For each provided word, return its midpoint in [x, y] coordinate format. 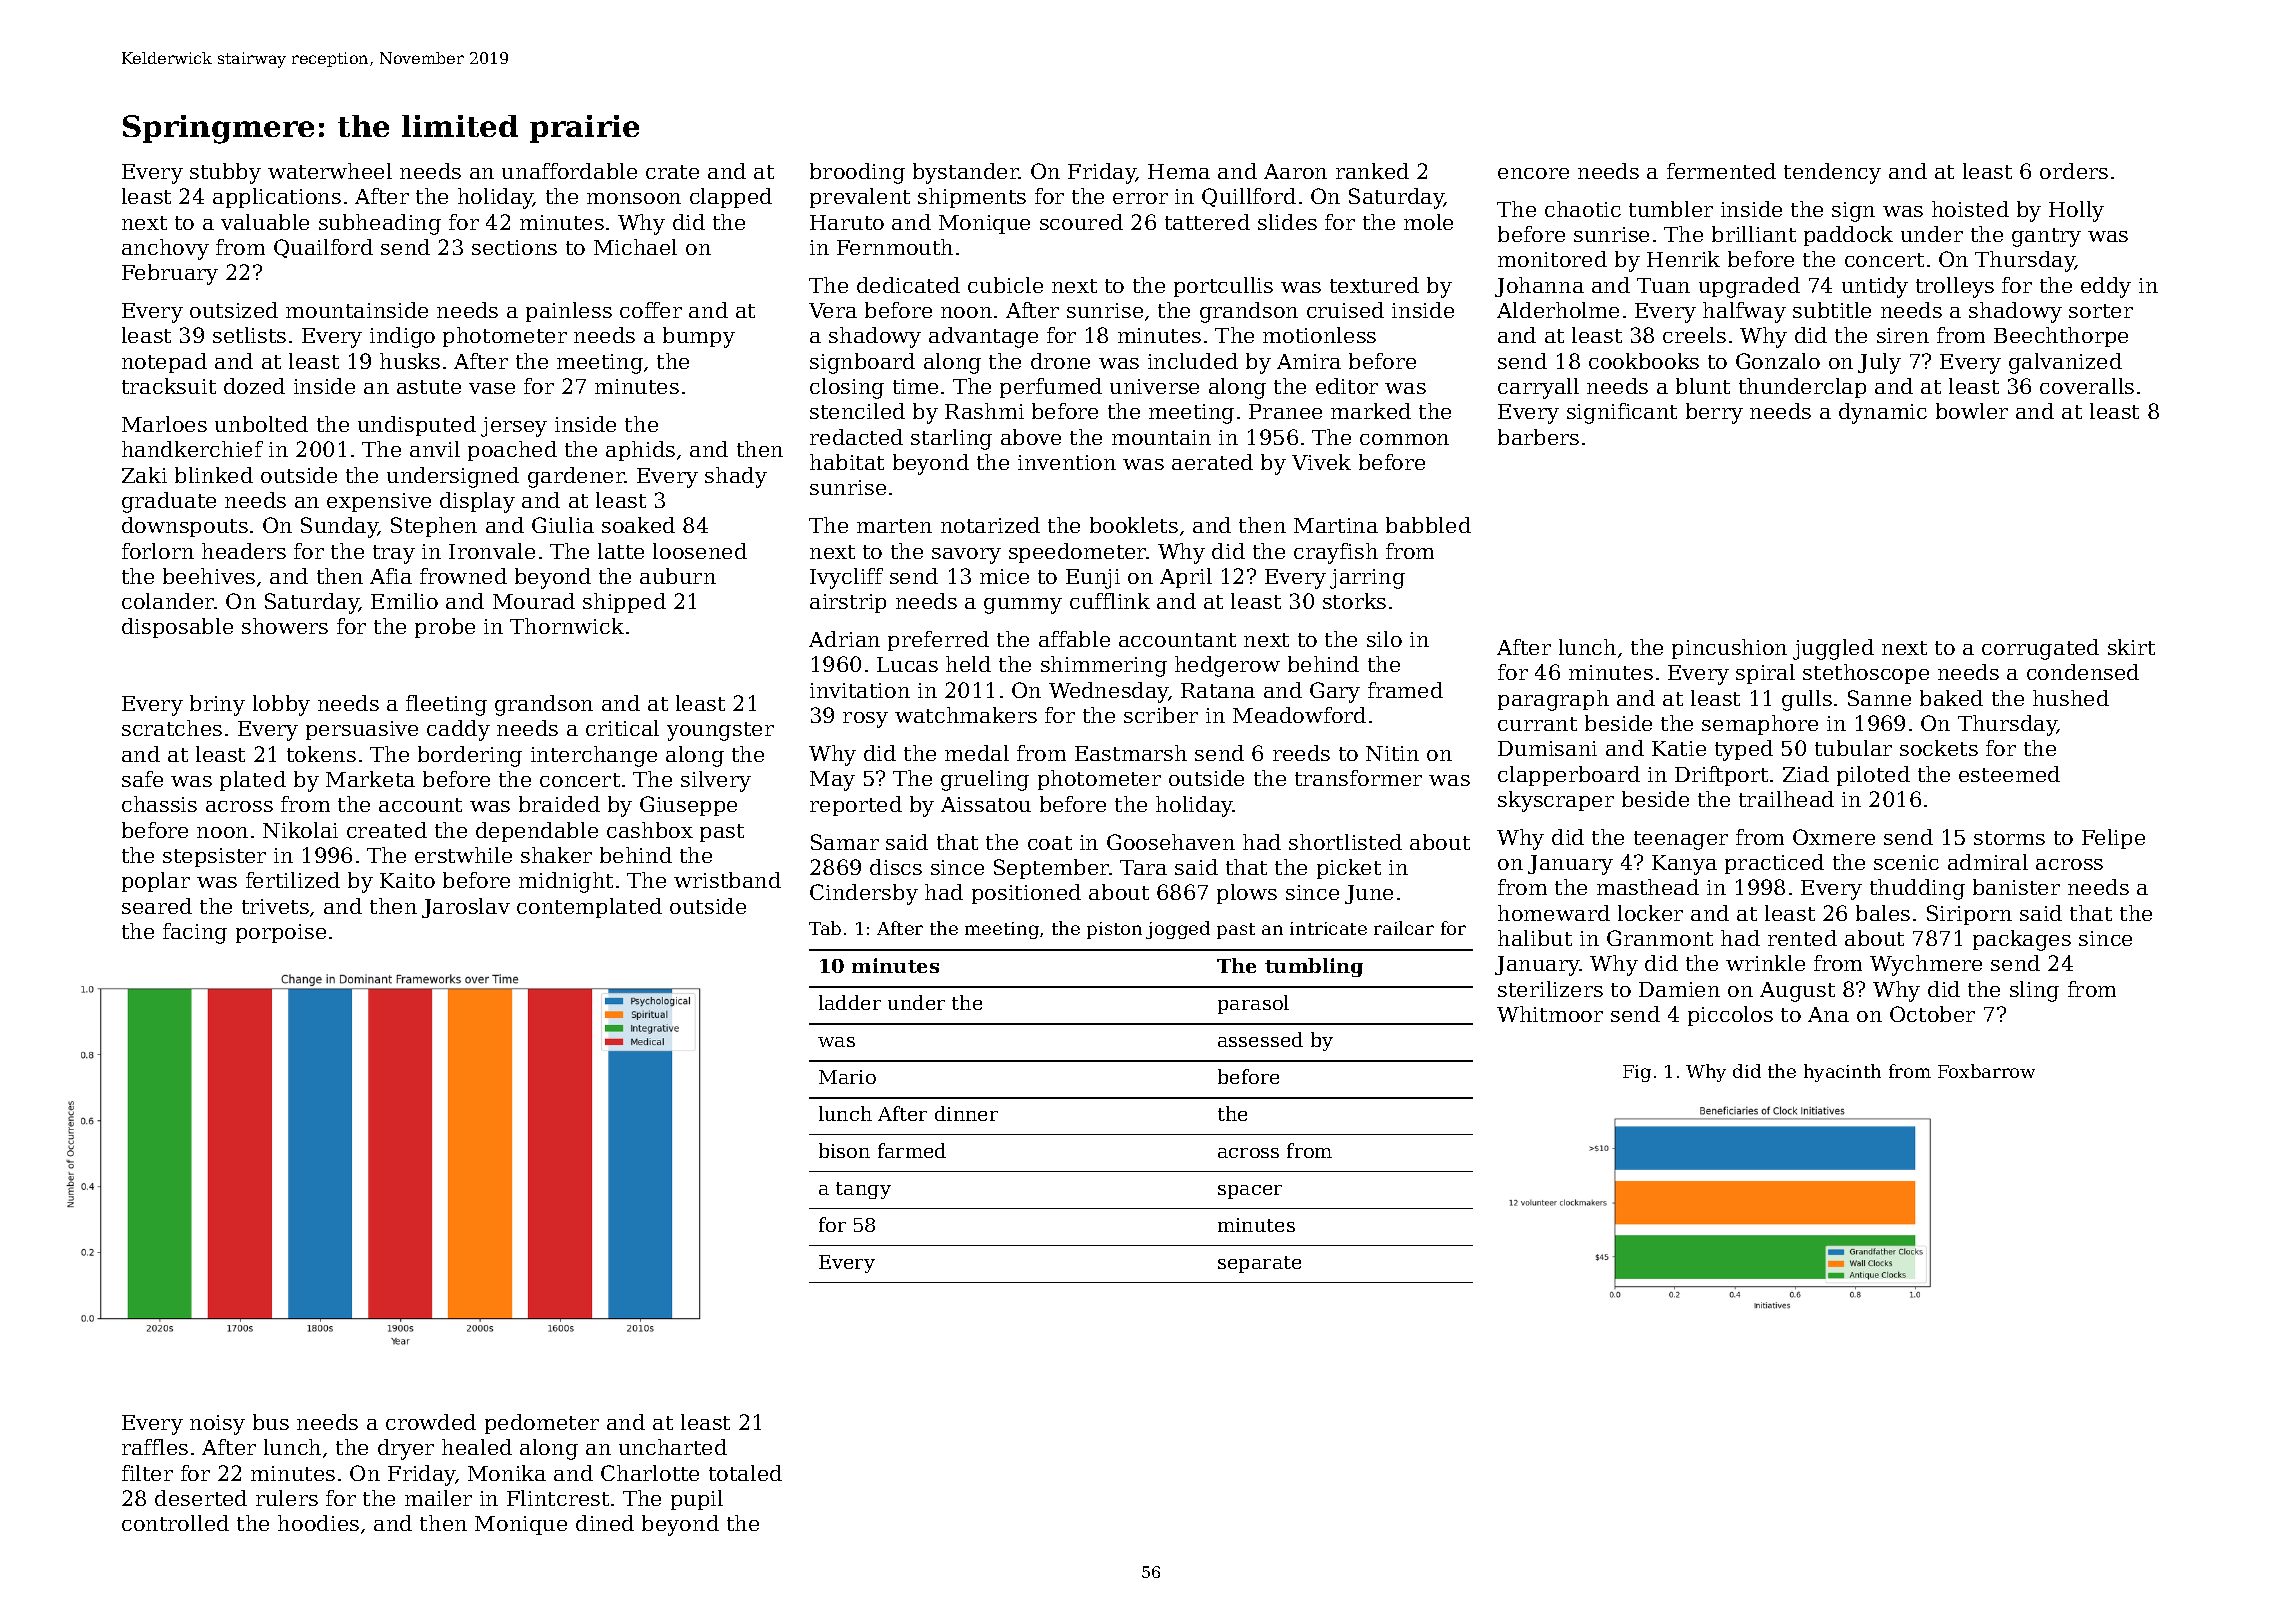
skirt [2131, 647]
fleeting [446, 705]
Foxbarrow [1986, 1071]
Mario [847, 1077]
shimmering [1104, 666]
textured [1374, 285]
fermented [1721, 171]
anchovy [165, 249]
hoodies [318, 1523]
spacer [1250, 1192]
